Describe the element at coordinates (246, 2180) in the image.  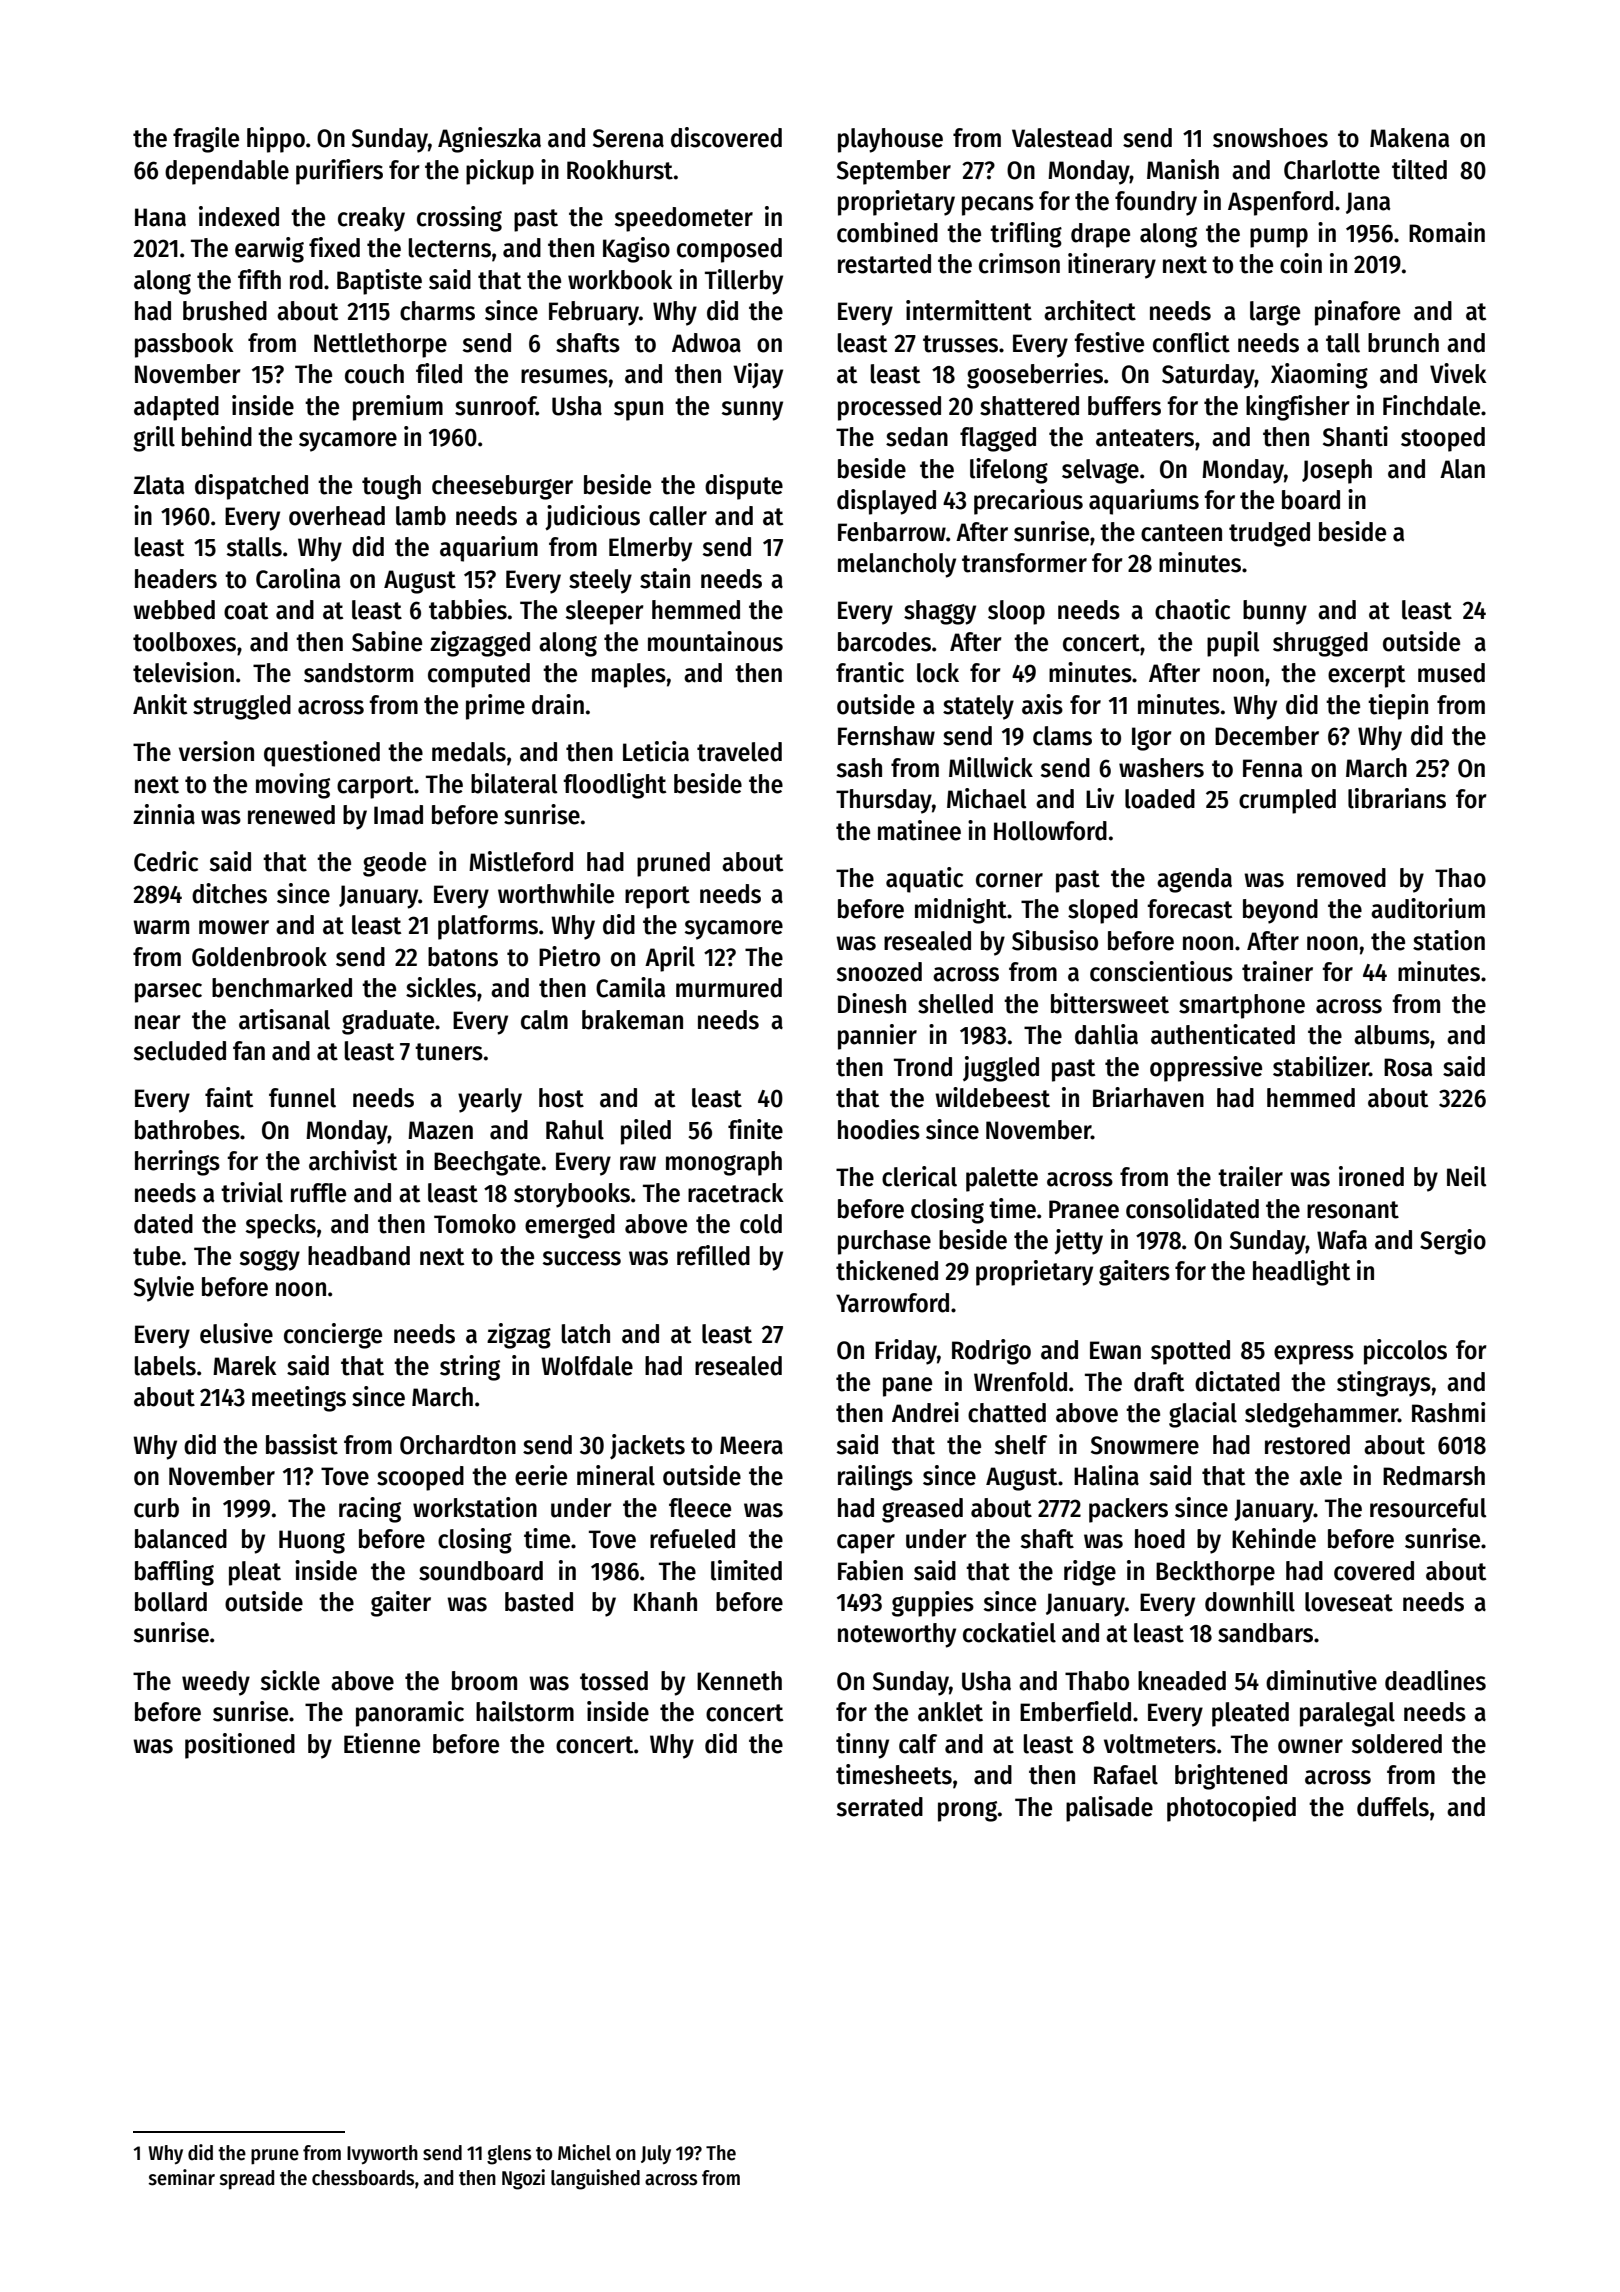
I see `spread` at that location.
